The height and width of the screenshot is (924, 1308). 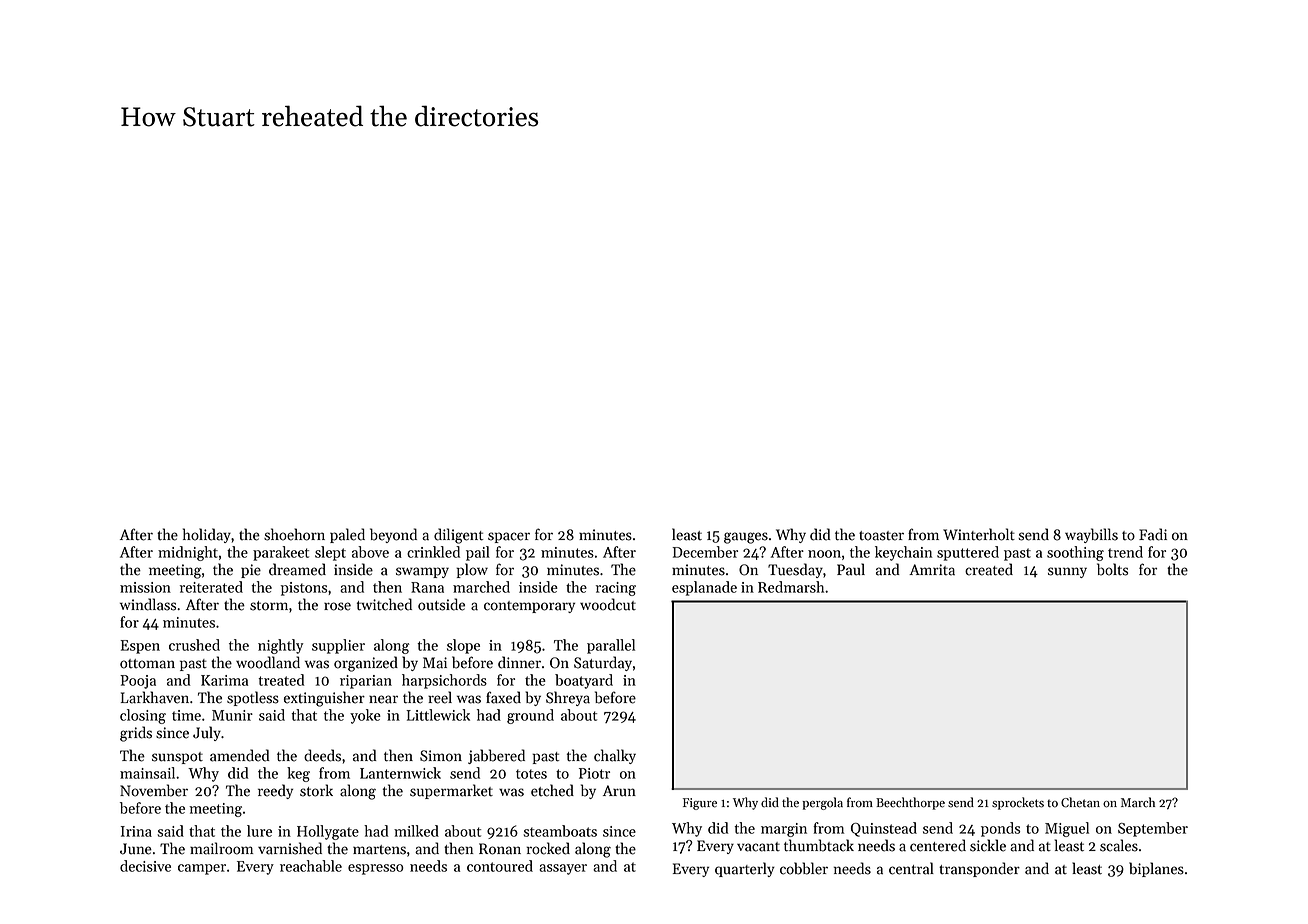 I want to click on toaster, so click(x=881, y=536).
